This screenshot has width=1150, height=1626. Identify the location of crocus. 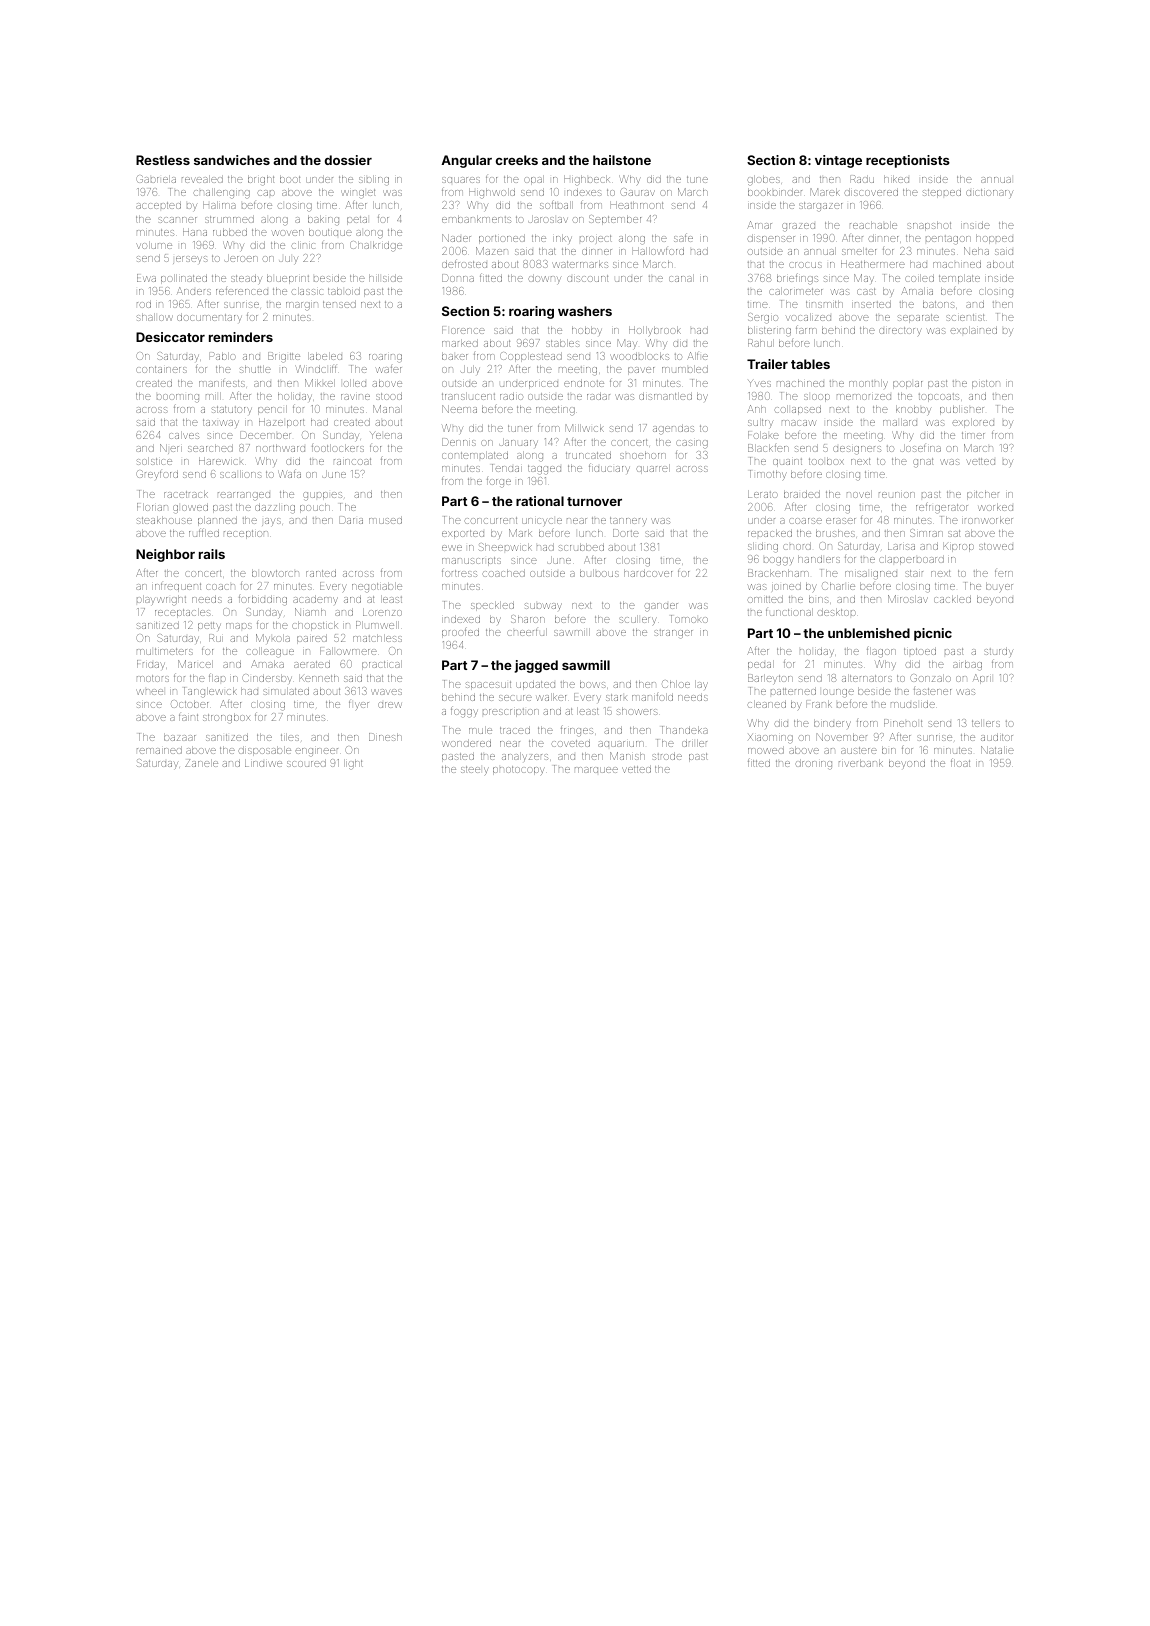
(805, 265).
